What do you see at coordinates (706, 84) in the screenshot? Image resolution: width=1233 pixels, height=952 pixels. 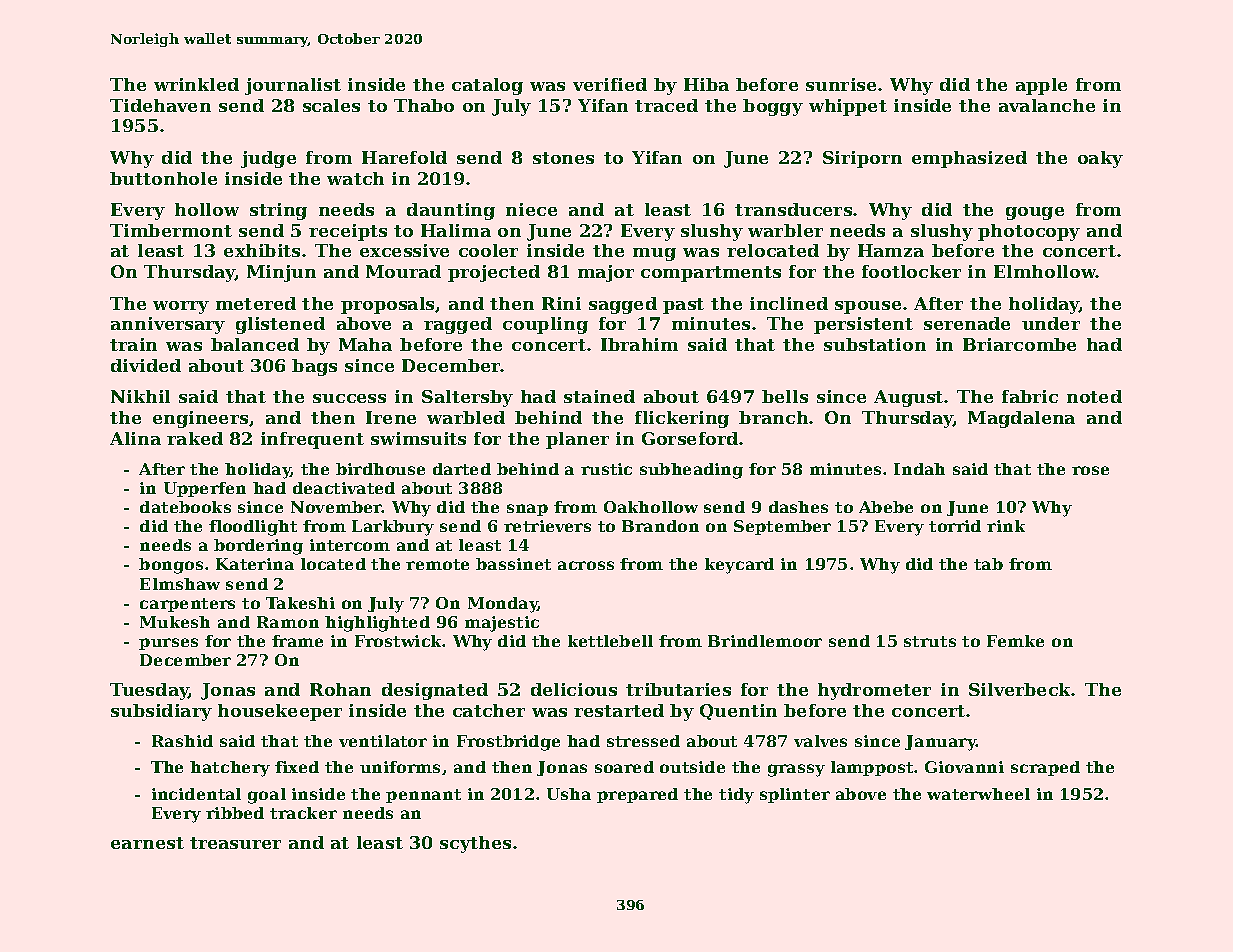 I see `Hiba` at bounding box center [706, 84].
